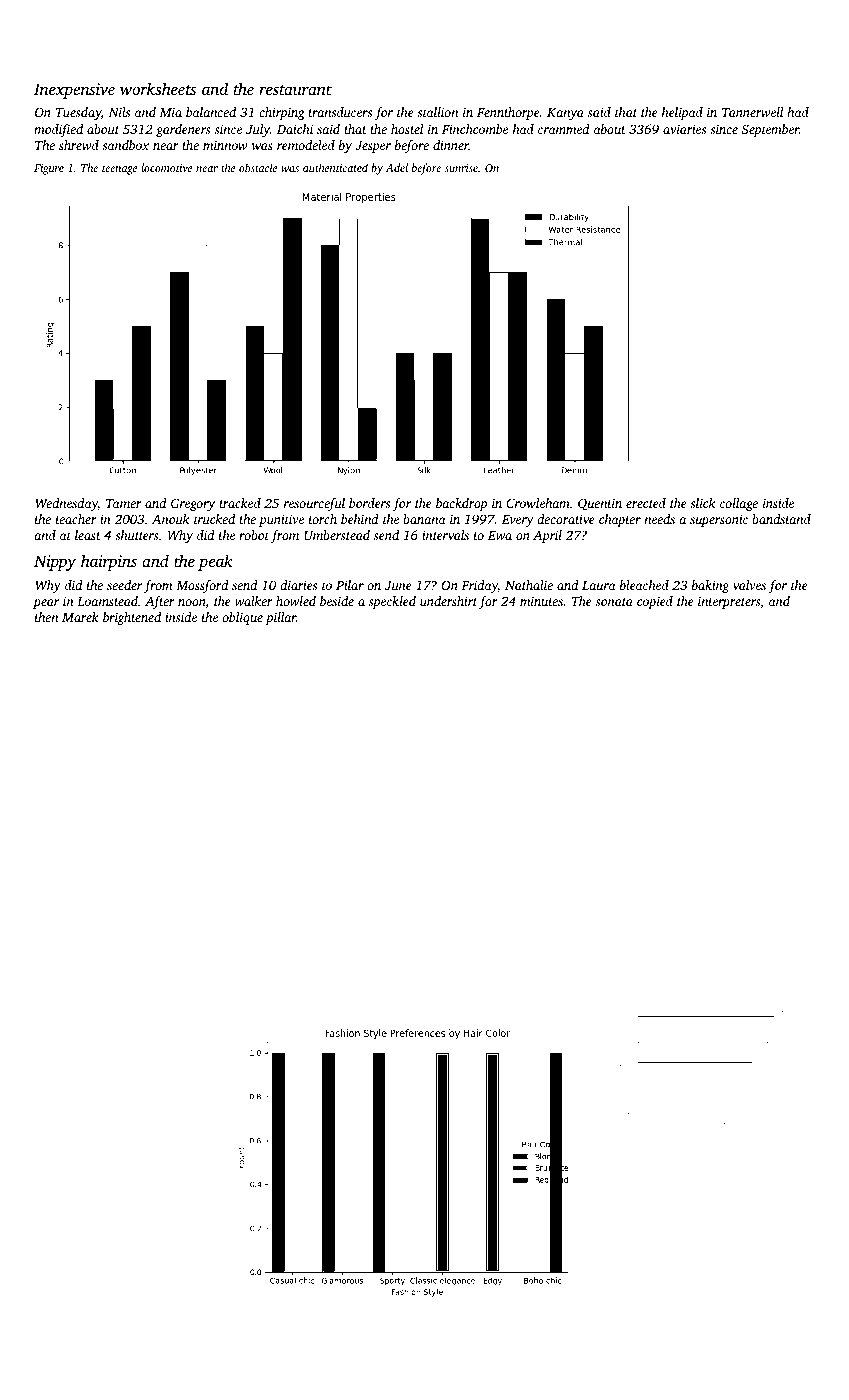  I want to click on noon, so click(192, 602).
